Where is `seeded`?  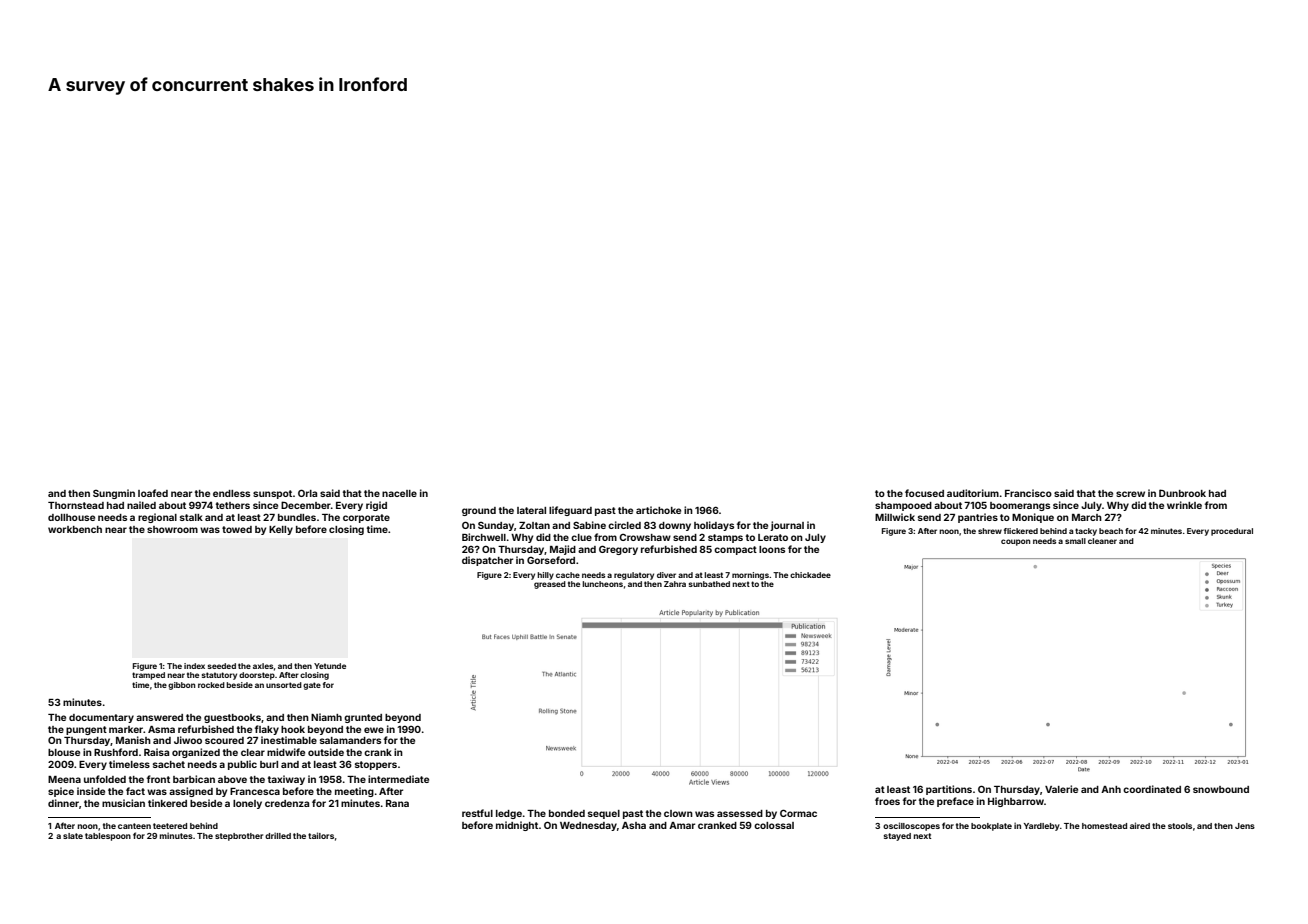 seeded is located at coordinates (222, 666).
